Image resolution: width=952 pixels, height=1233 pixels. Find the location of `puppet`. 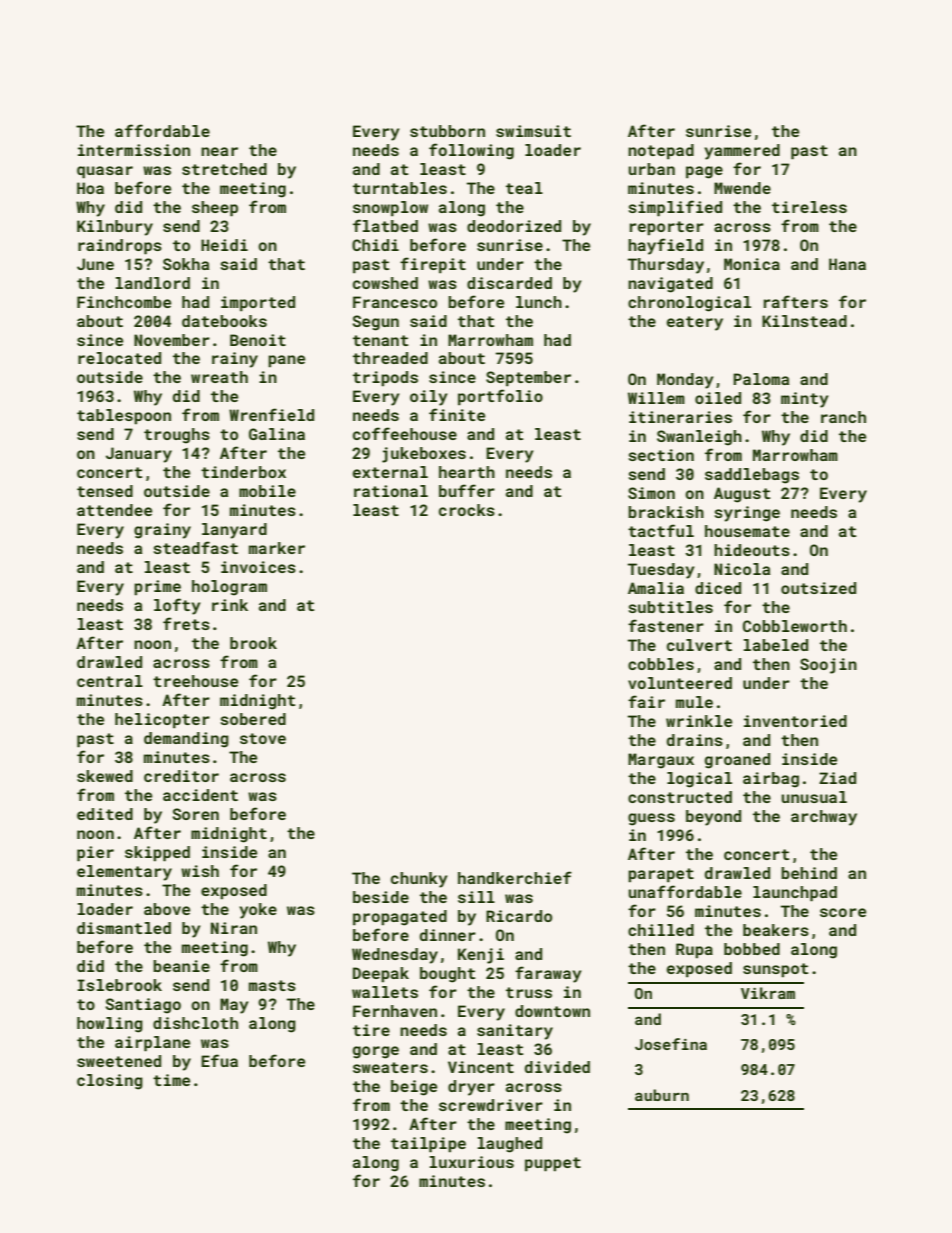

puppet is located at coordinates (553, 1164).
